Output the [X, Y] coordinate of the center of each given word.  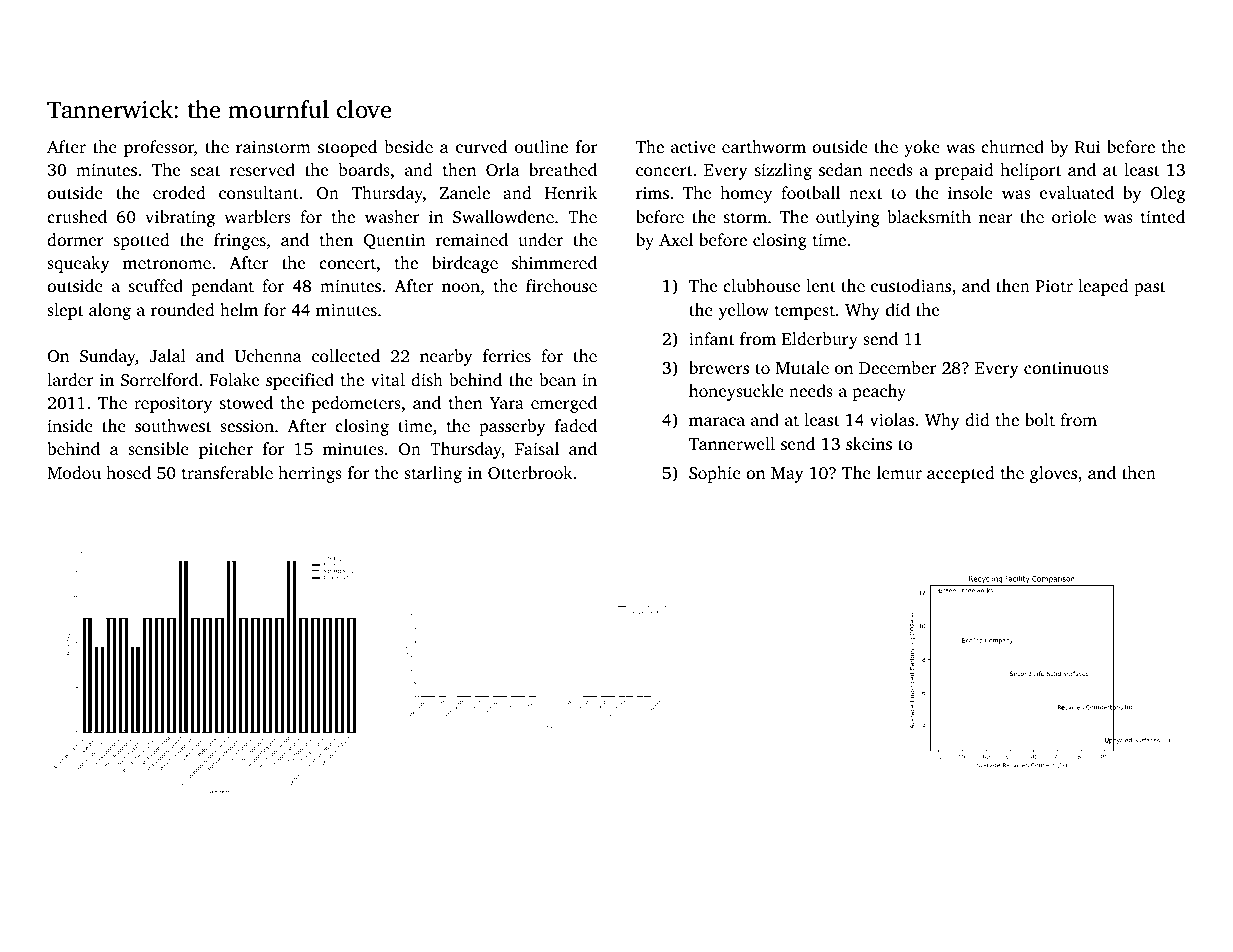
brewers [719, 367]
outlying [848, 218]
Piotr [1054, 286]
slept [65, 311]
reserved [262, 169]
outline [541, 146]
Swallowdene [503, 217]
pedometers [356, 404]
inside [70, 425]
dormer [75, 239]
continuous [1066, 368]
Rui [1087, 147]
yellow [743, 311]
